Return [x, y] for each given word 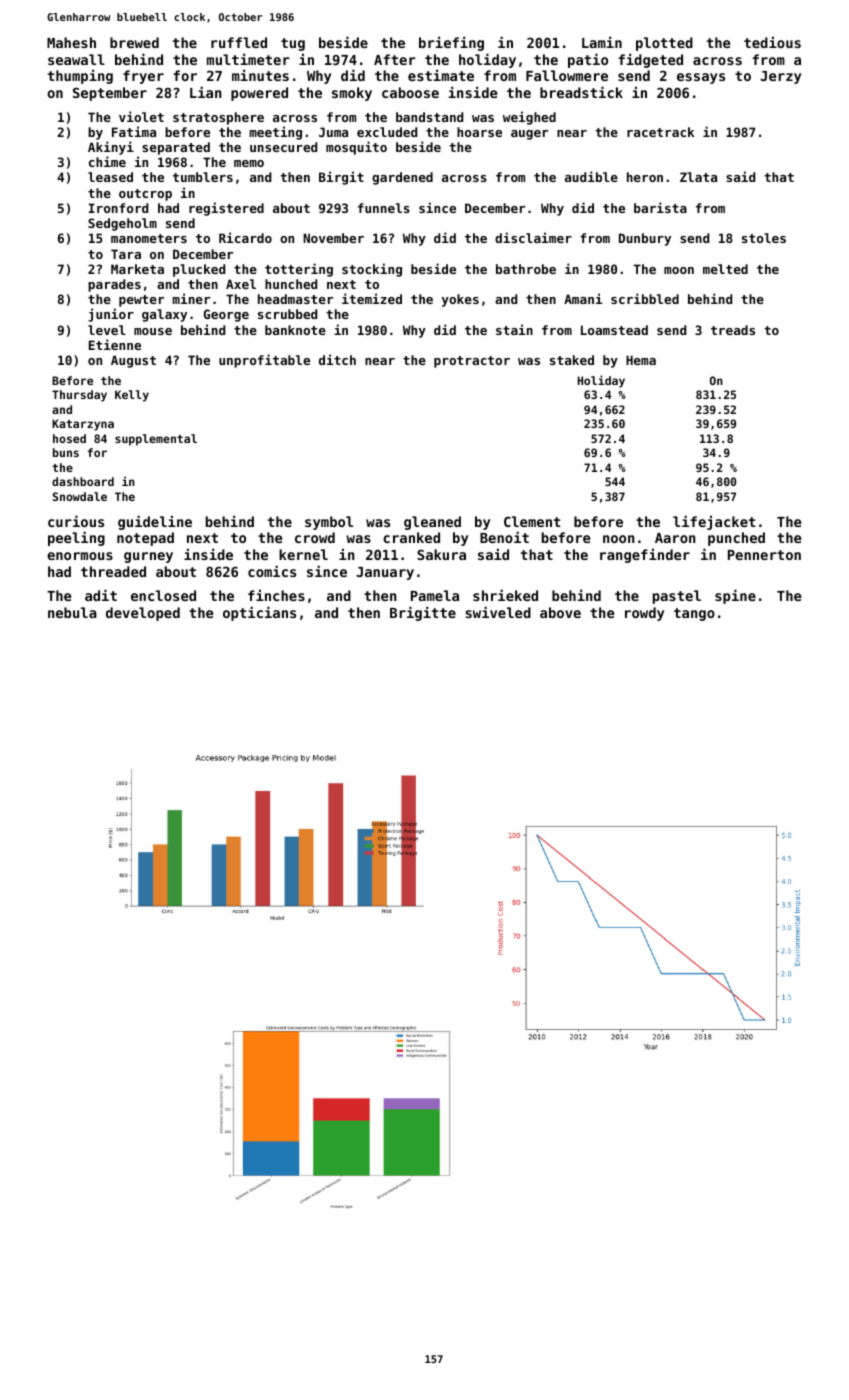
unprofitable [264, 361]
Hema [641, 360]
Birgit [341, 178]
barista [660, 207]
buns [66, 452]
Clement [532, 521]
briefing [451, 43]
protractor [472, 362]
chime [107, 161]
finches [276, 595]
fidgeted [650, 60]
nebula [72, 612]
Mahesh [71, 42]
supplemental [156, 440]
